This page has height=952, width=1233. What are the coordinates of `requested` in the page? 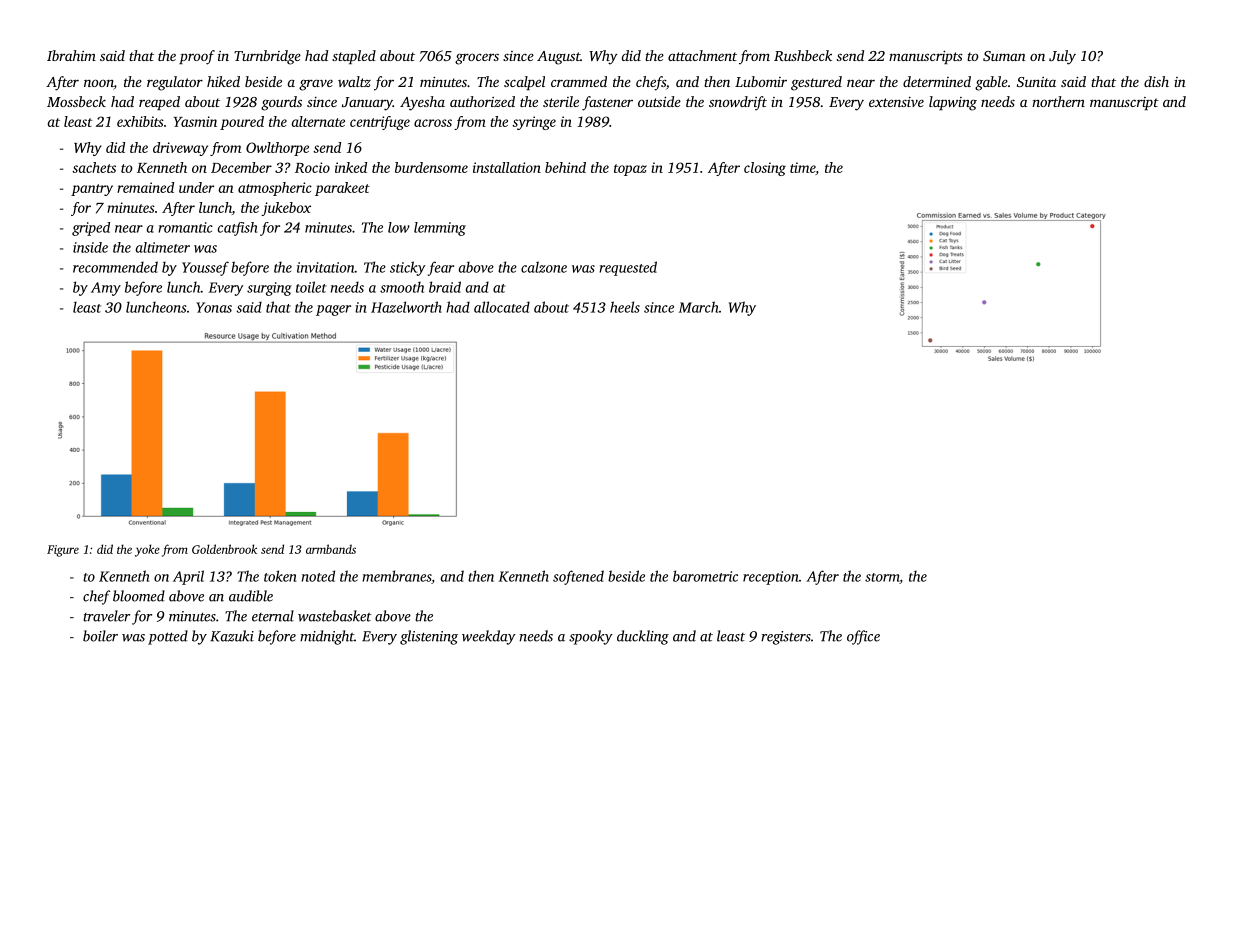 It's located at (628, 268).
